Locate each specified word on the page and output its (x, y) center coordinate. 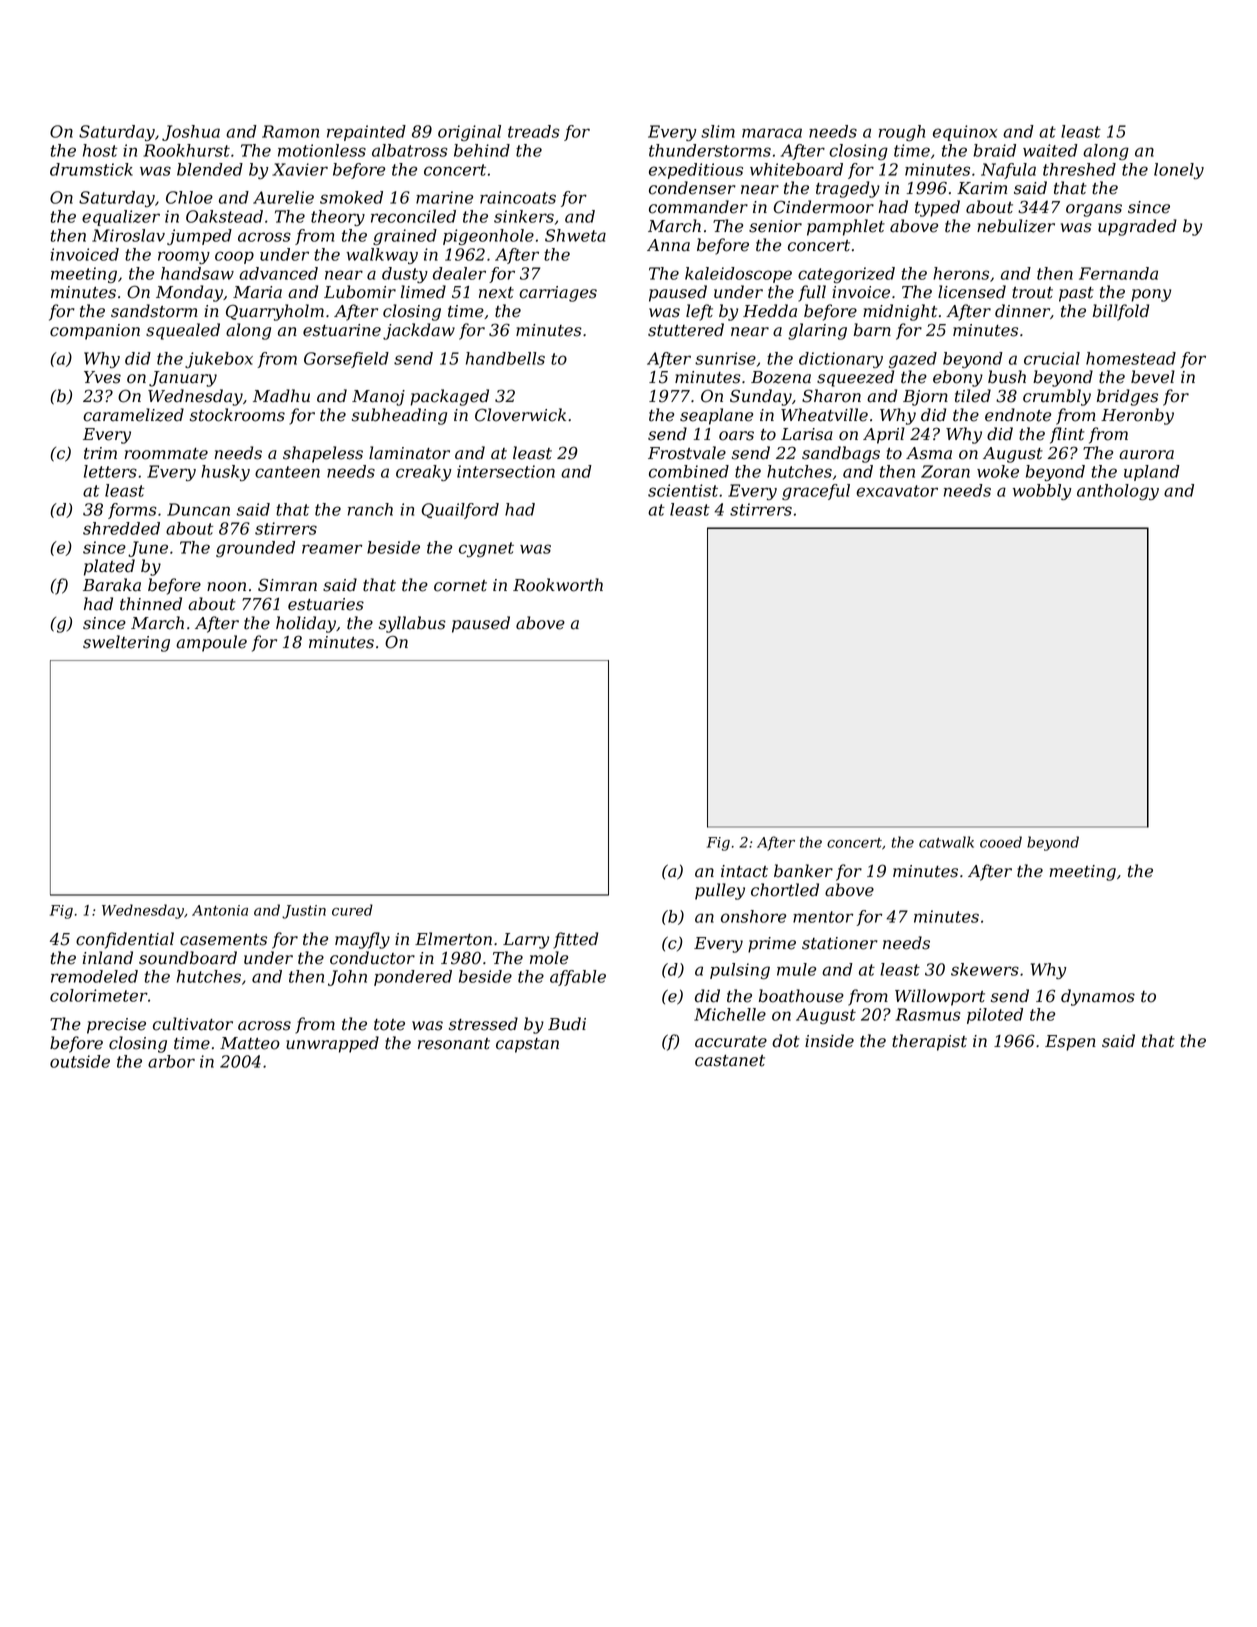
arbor (171, 1061)
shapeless (323, 454)
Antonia (220, 910)
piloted (995, 1016)
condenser (692, 188)
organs (1094, 210)
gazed (913, 360)
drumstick (91, 169)
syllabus (412, 624)
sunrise (725, 358)
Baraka (112, 585)
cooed (1001, 842)
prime (772, 945)
